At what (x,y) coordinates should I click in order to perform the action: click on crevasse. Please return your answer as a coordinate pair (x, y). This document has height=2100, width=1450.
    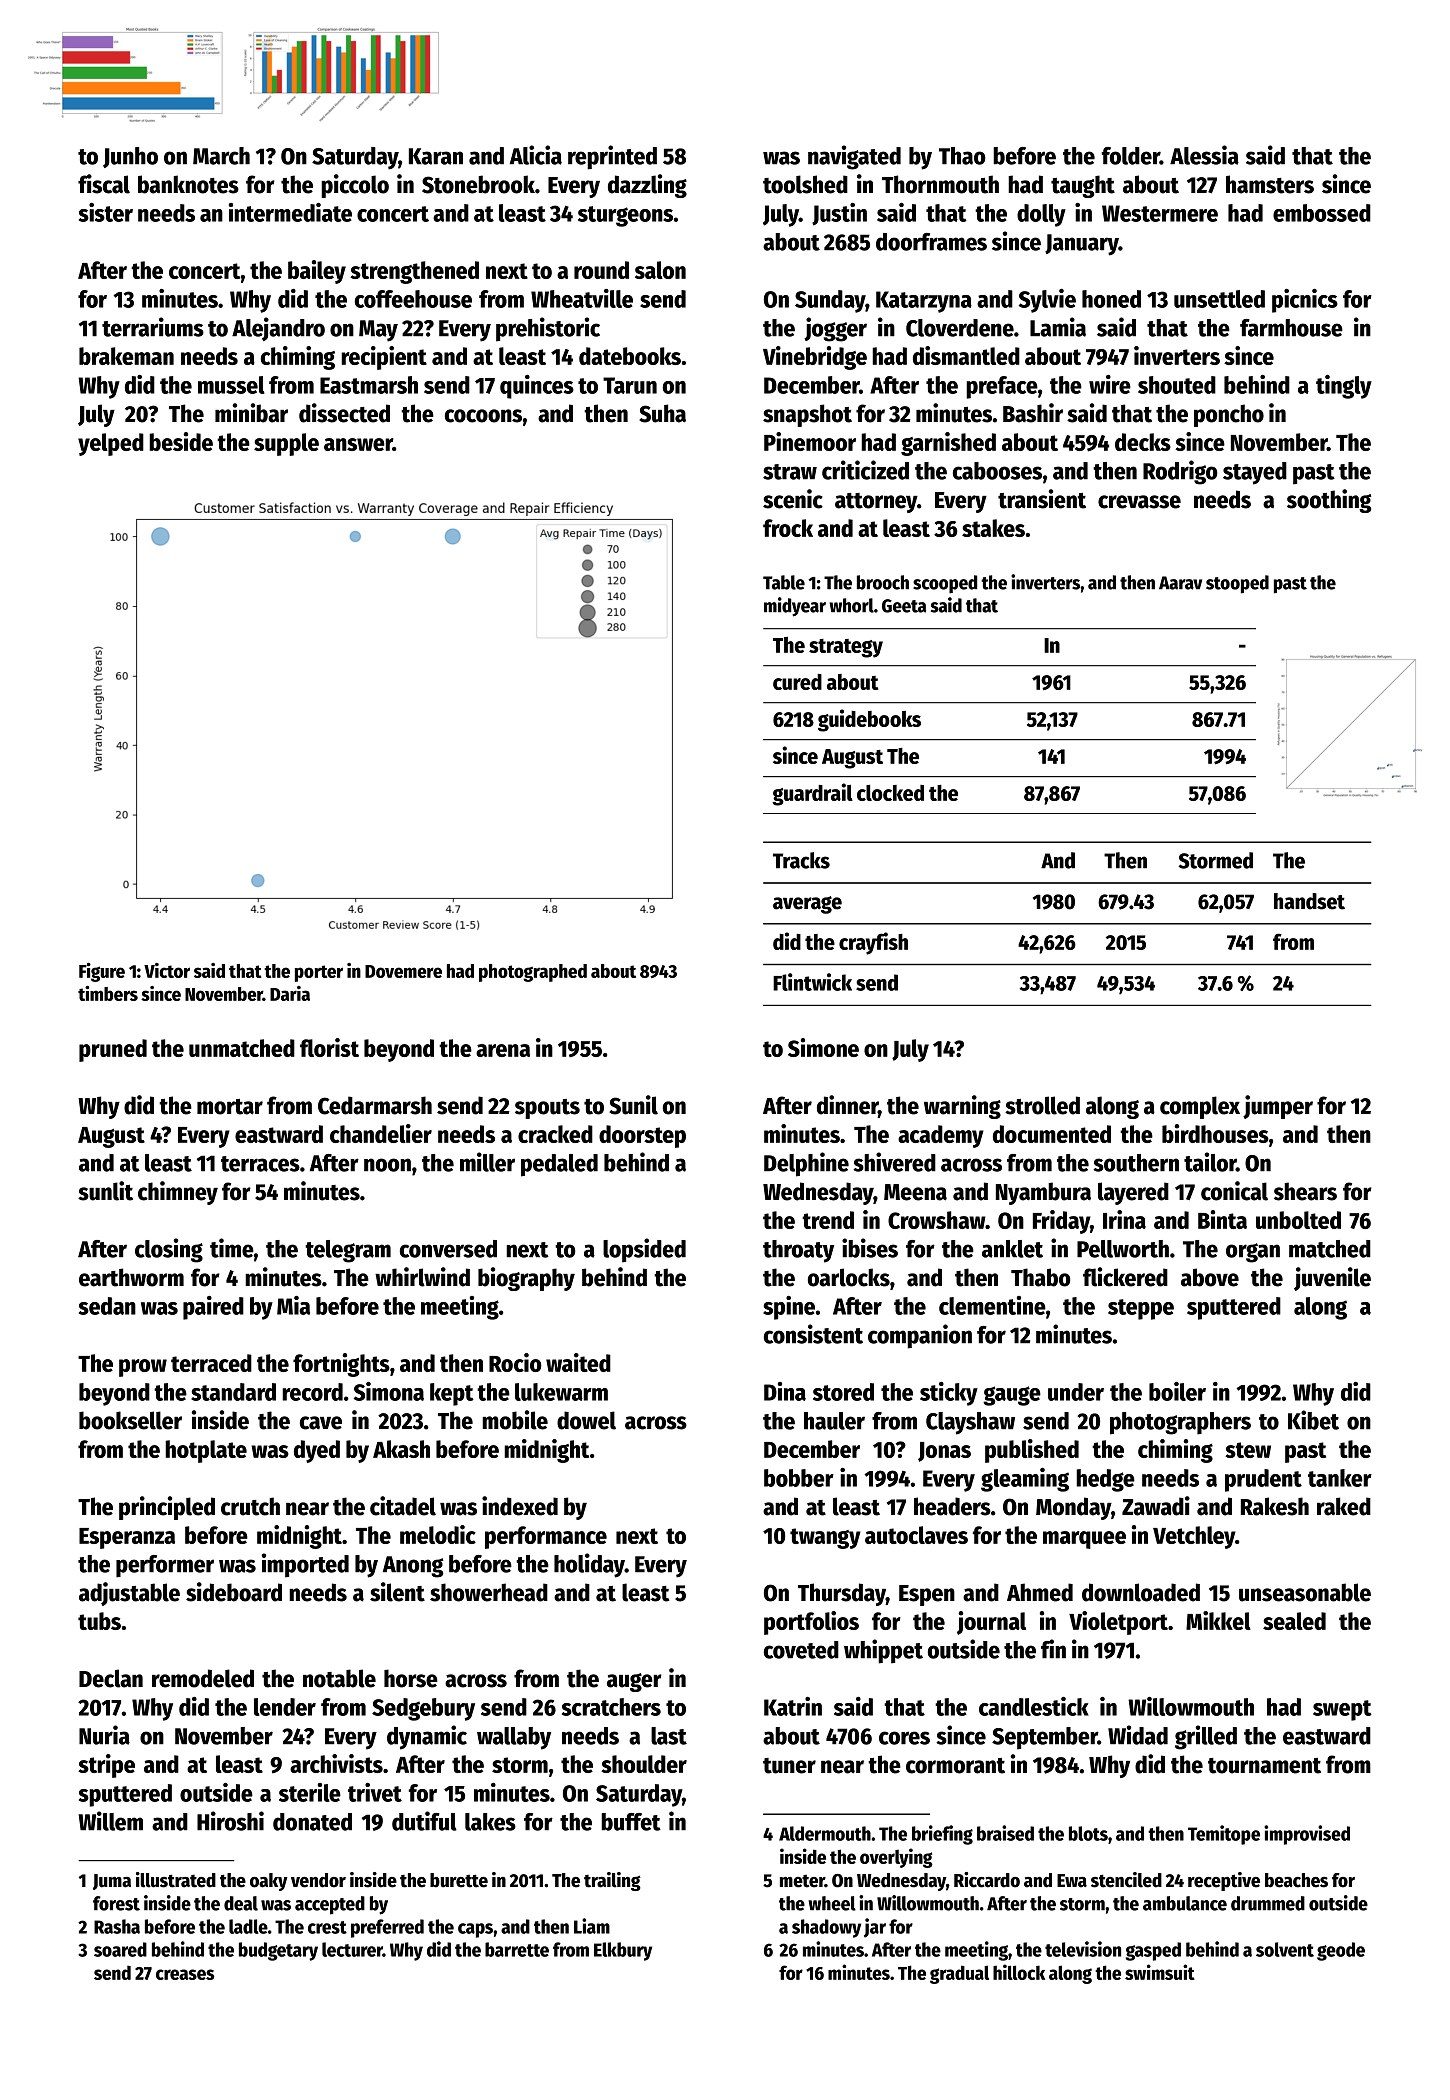
    Looking at the image, I should click on (1139, 502).
